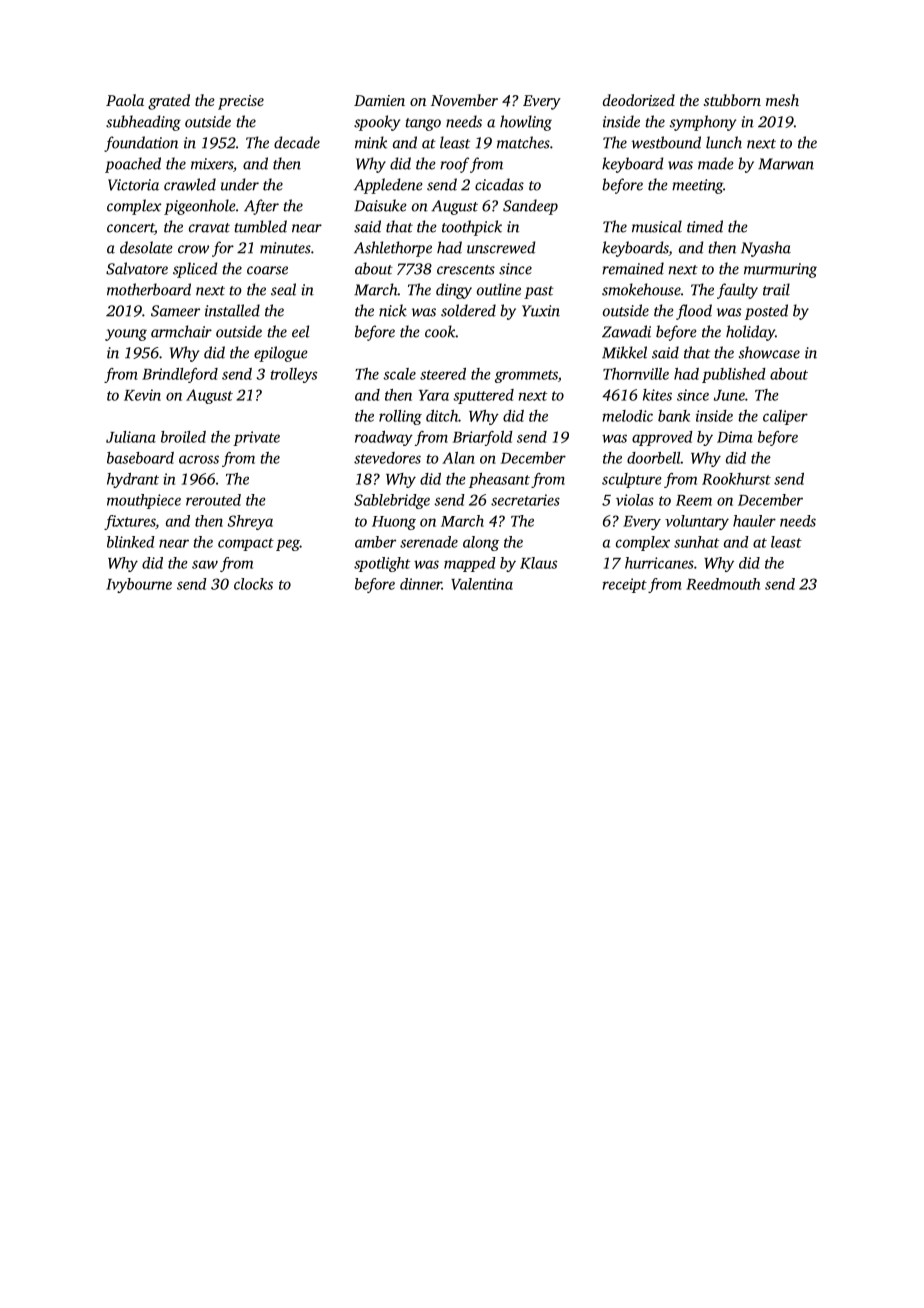  What do you see at coordinates (131, 542) in the screenshot?
I see `blinked` at bounding box center [131, 542].
